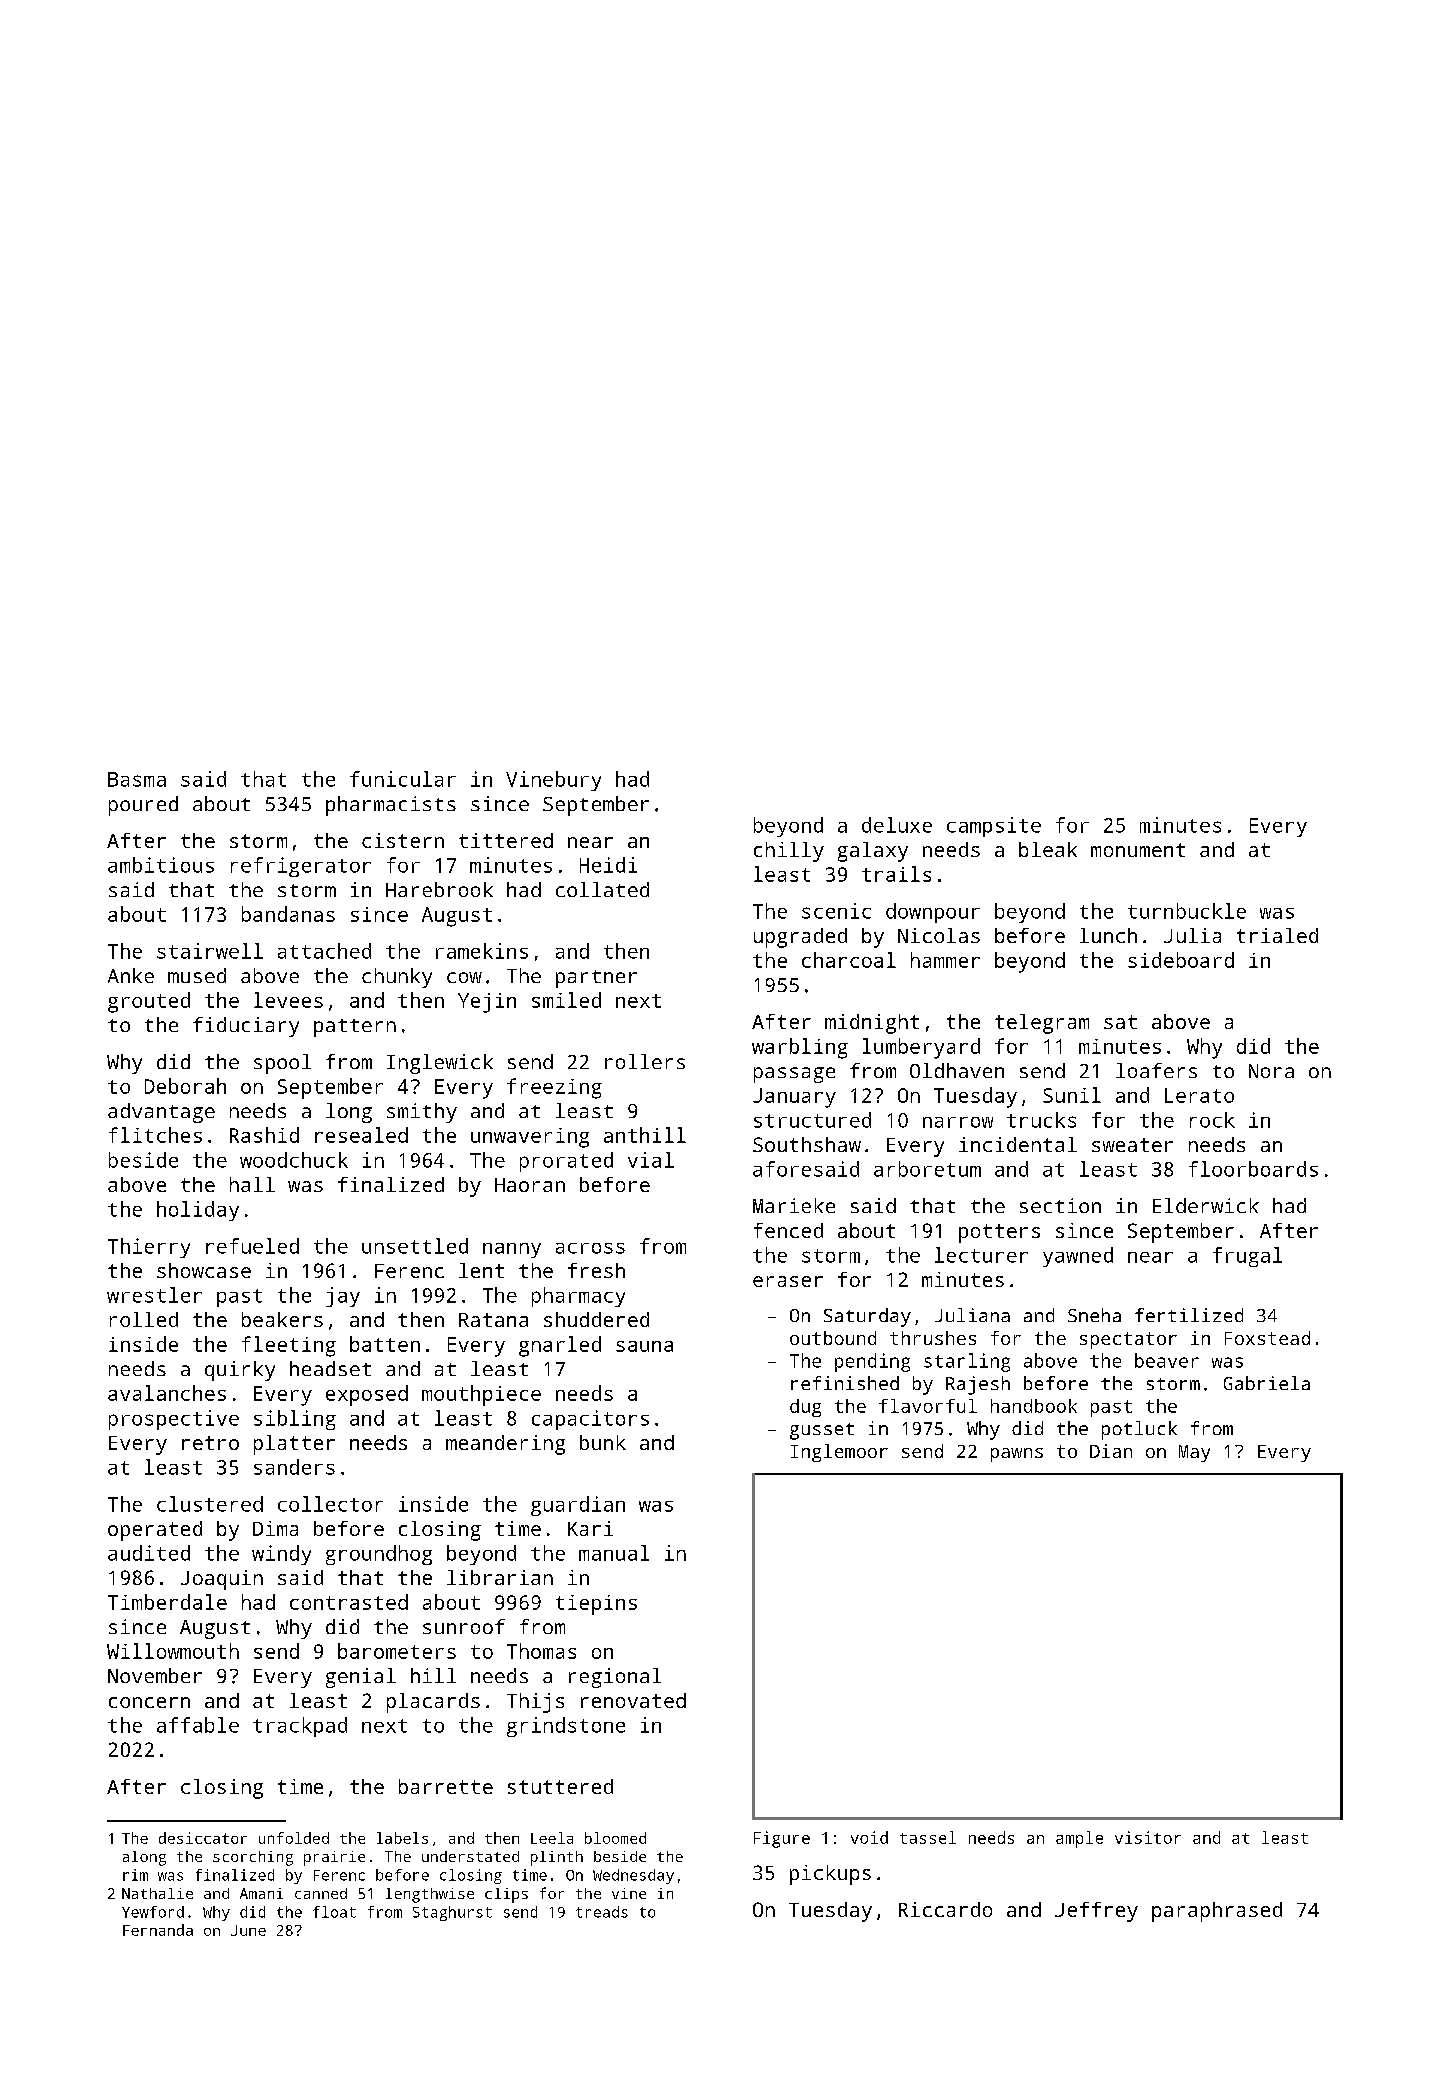 The image size is (1450, 2100). What do you see at coordinates (137, 779) in the screenshot?
I see `Basma` at bounding box center [137, 779].
